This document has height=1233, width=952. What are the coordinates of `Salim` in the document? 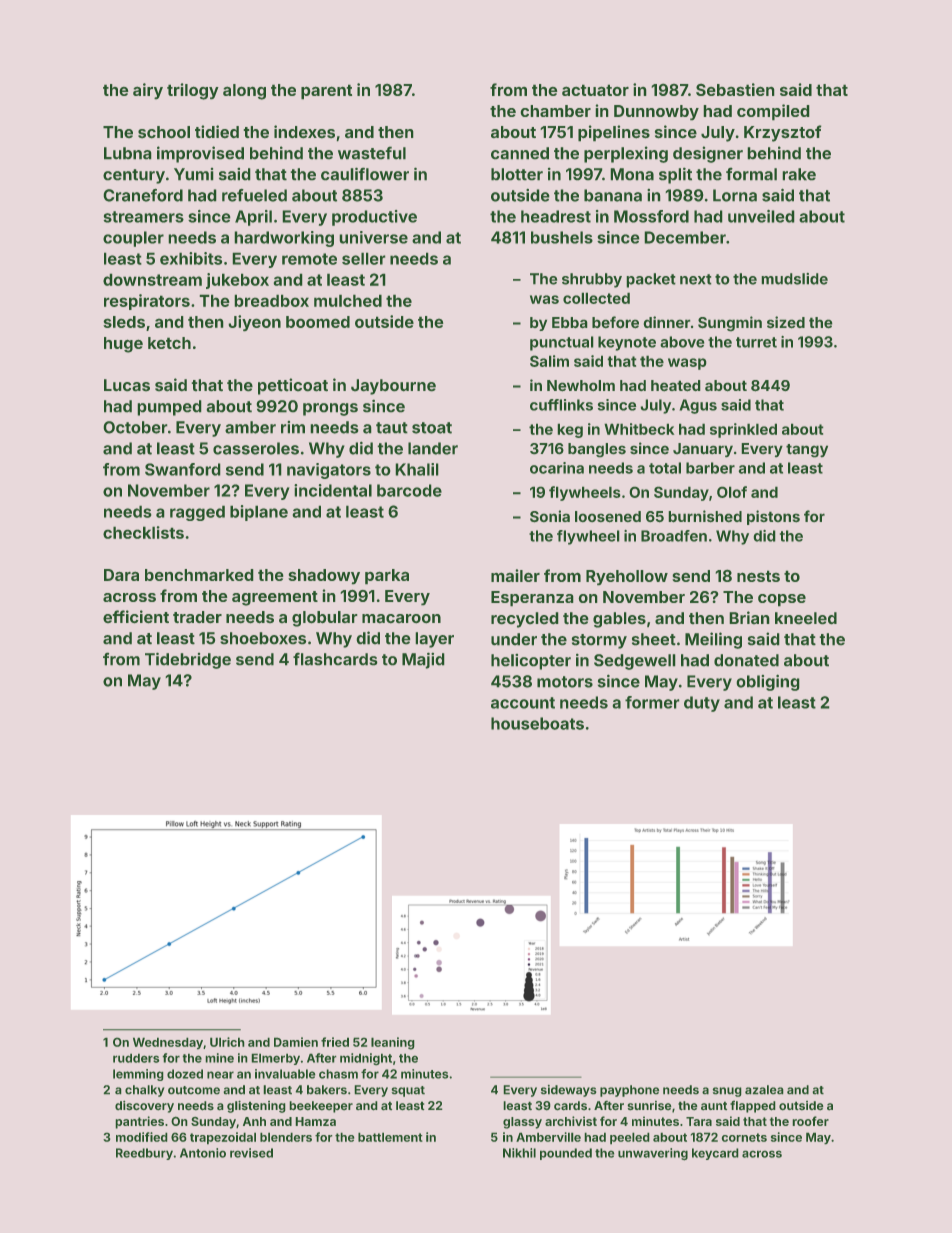 It's located at (549, 361).
